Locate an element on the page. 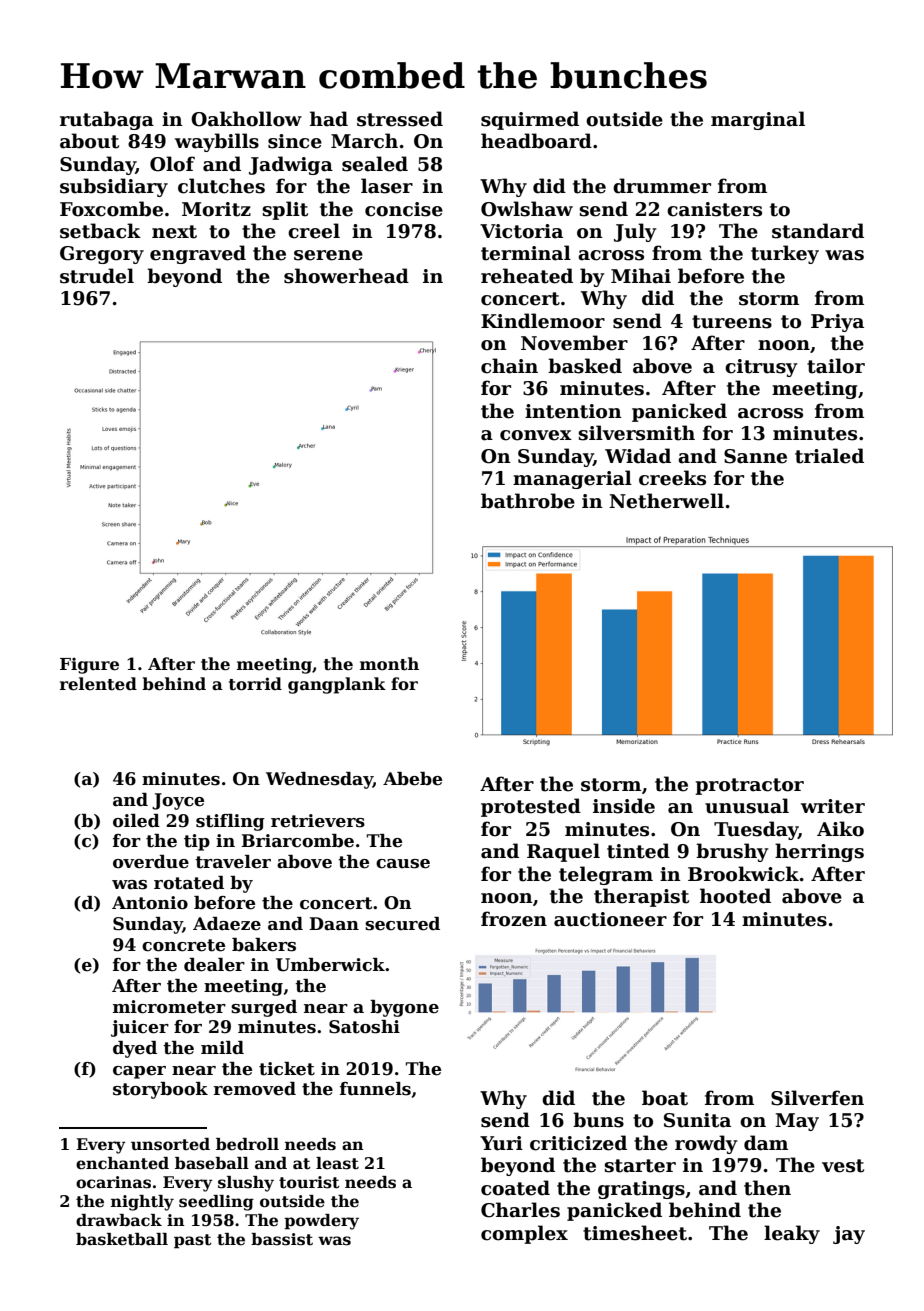  baseball is located at coordinates (212, 1163).
